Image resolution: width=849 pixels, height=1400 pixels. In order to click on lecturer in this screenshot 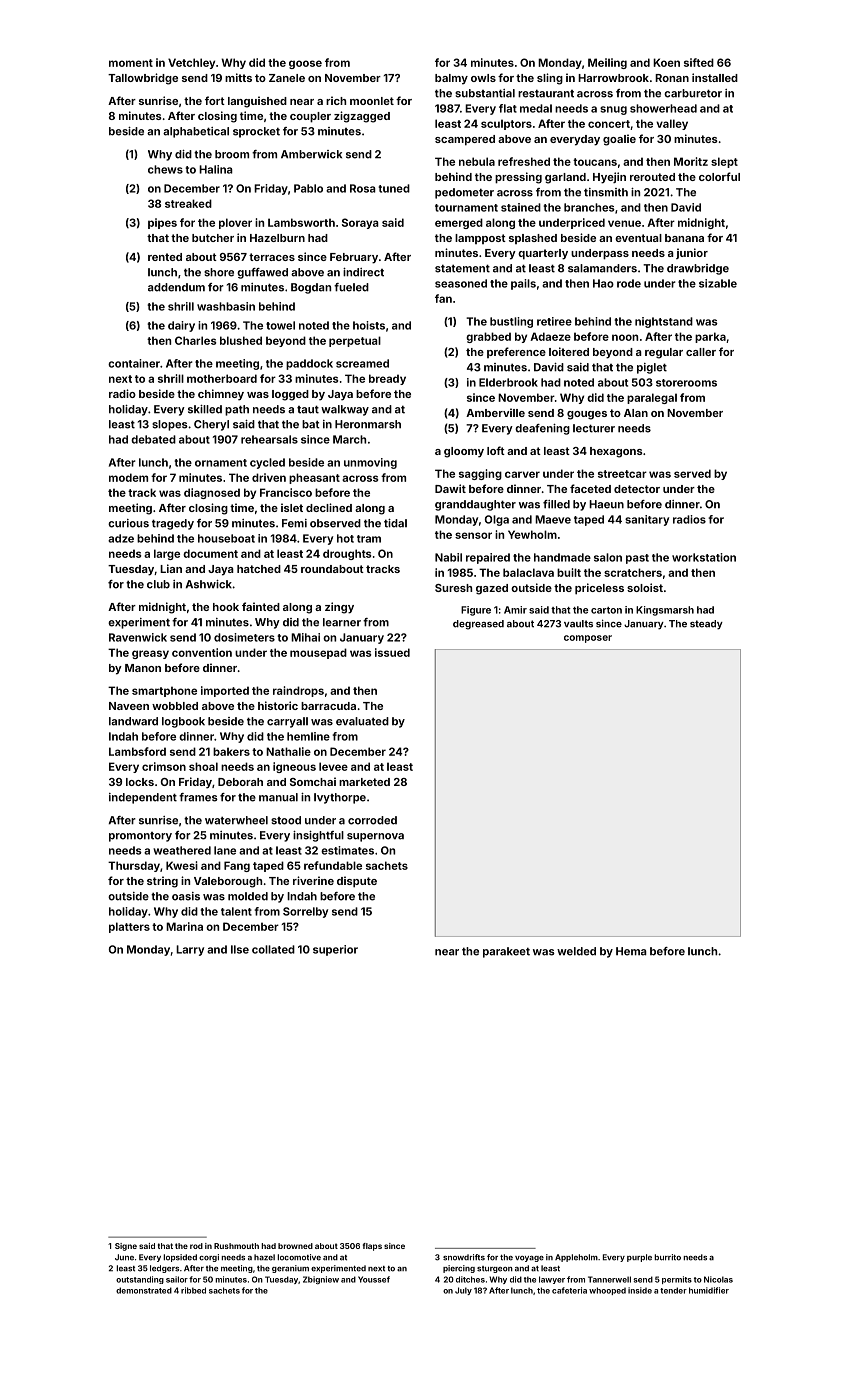, I will do `click(594, 428)`.
